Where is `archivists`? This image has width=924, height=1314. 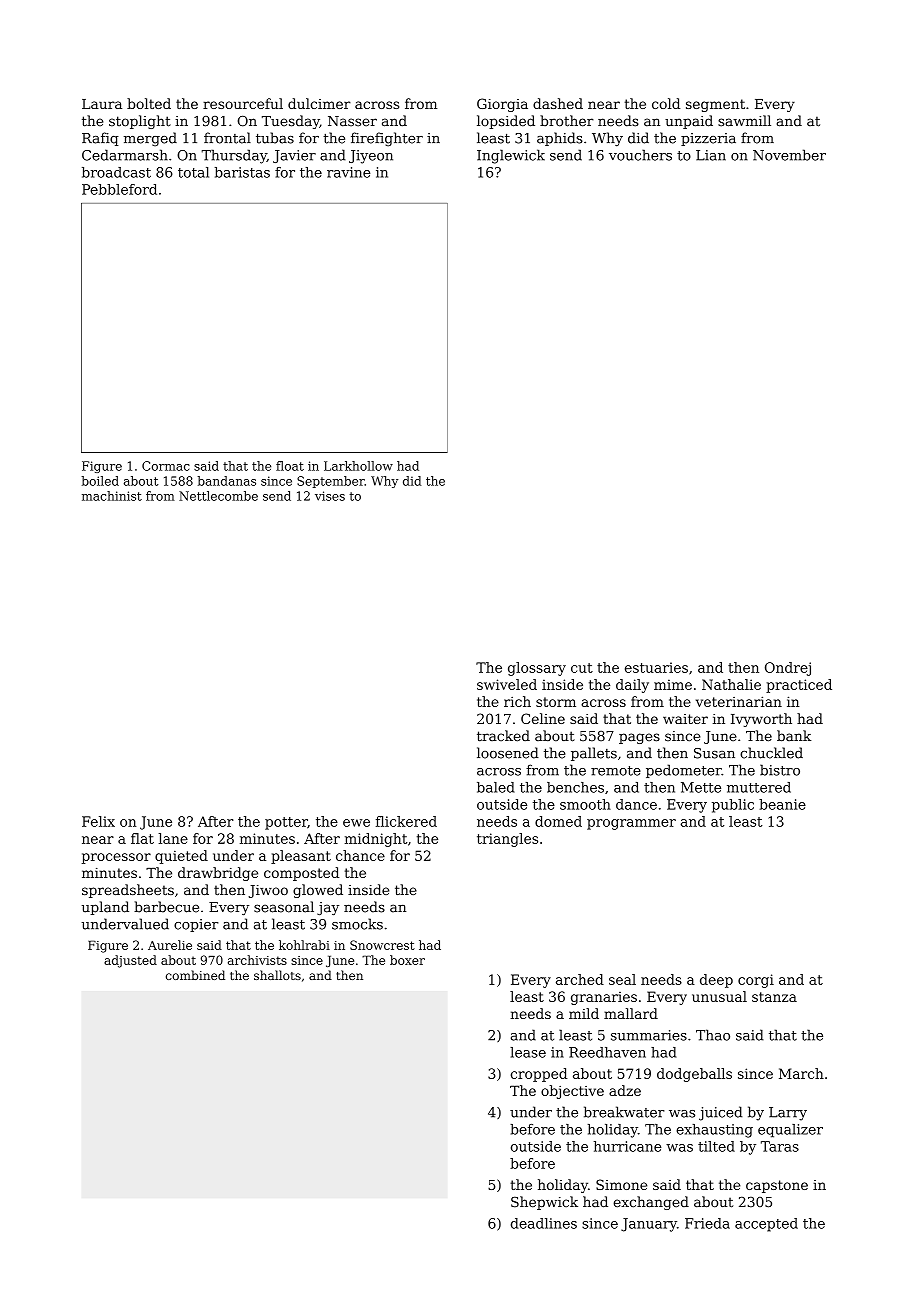
archivists is located at coordinates (257, 960).
